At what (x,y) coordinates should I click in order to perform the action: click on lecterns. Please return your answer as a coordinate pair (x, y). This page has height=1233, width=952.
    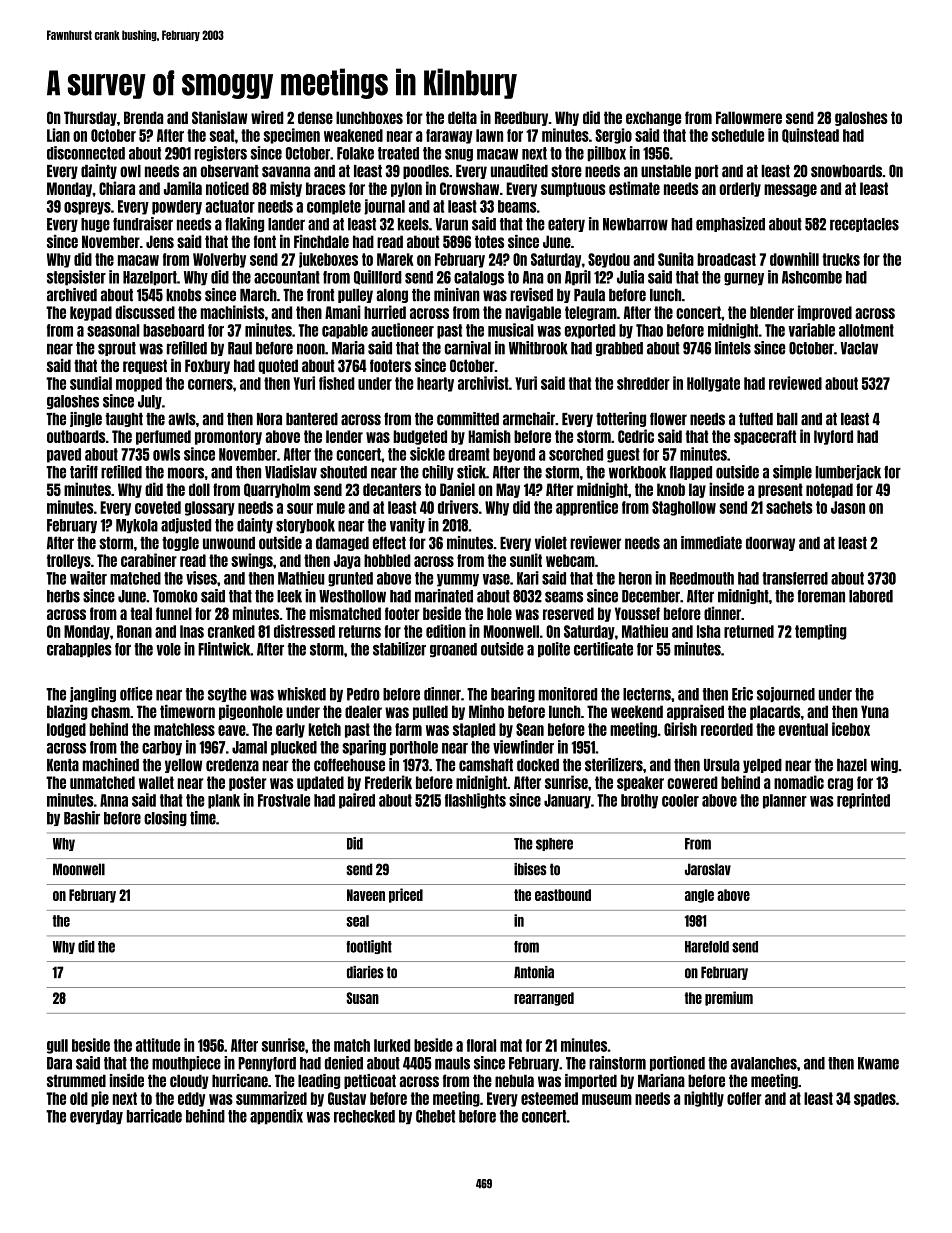
    Looking at the image, I should click on (647, 694).
